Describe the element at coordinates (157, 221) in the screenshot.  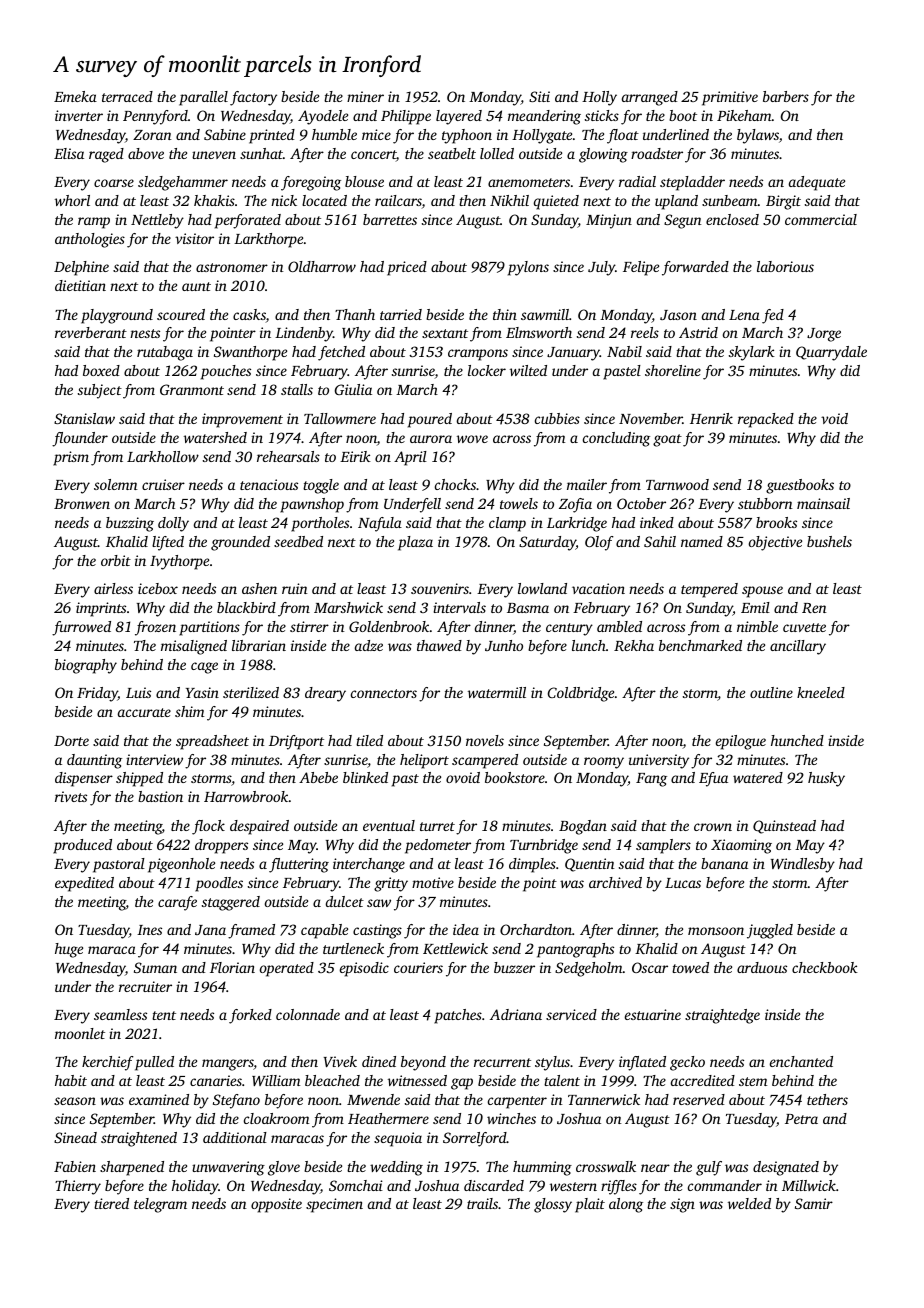
I see `Nettleby` at that location.
